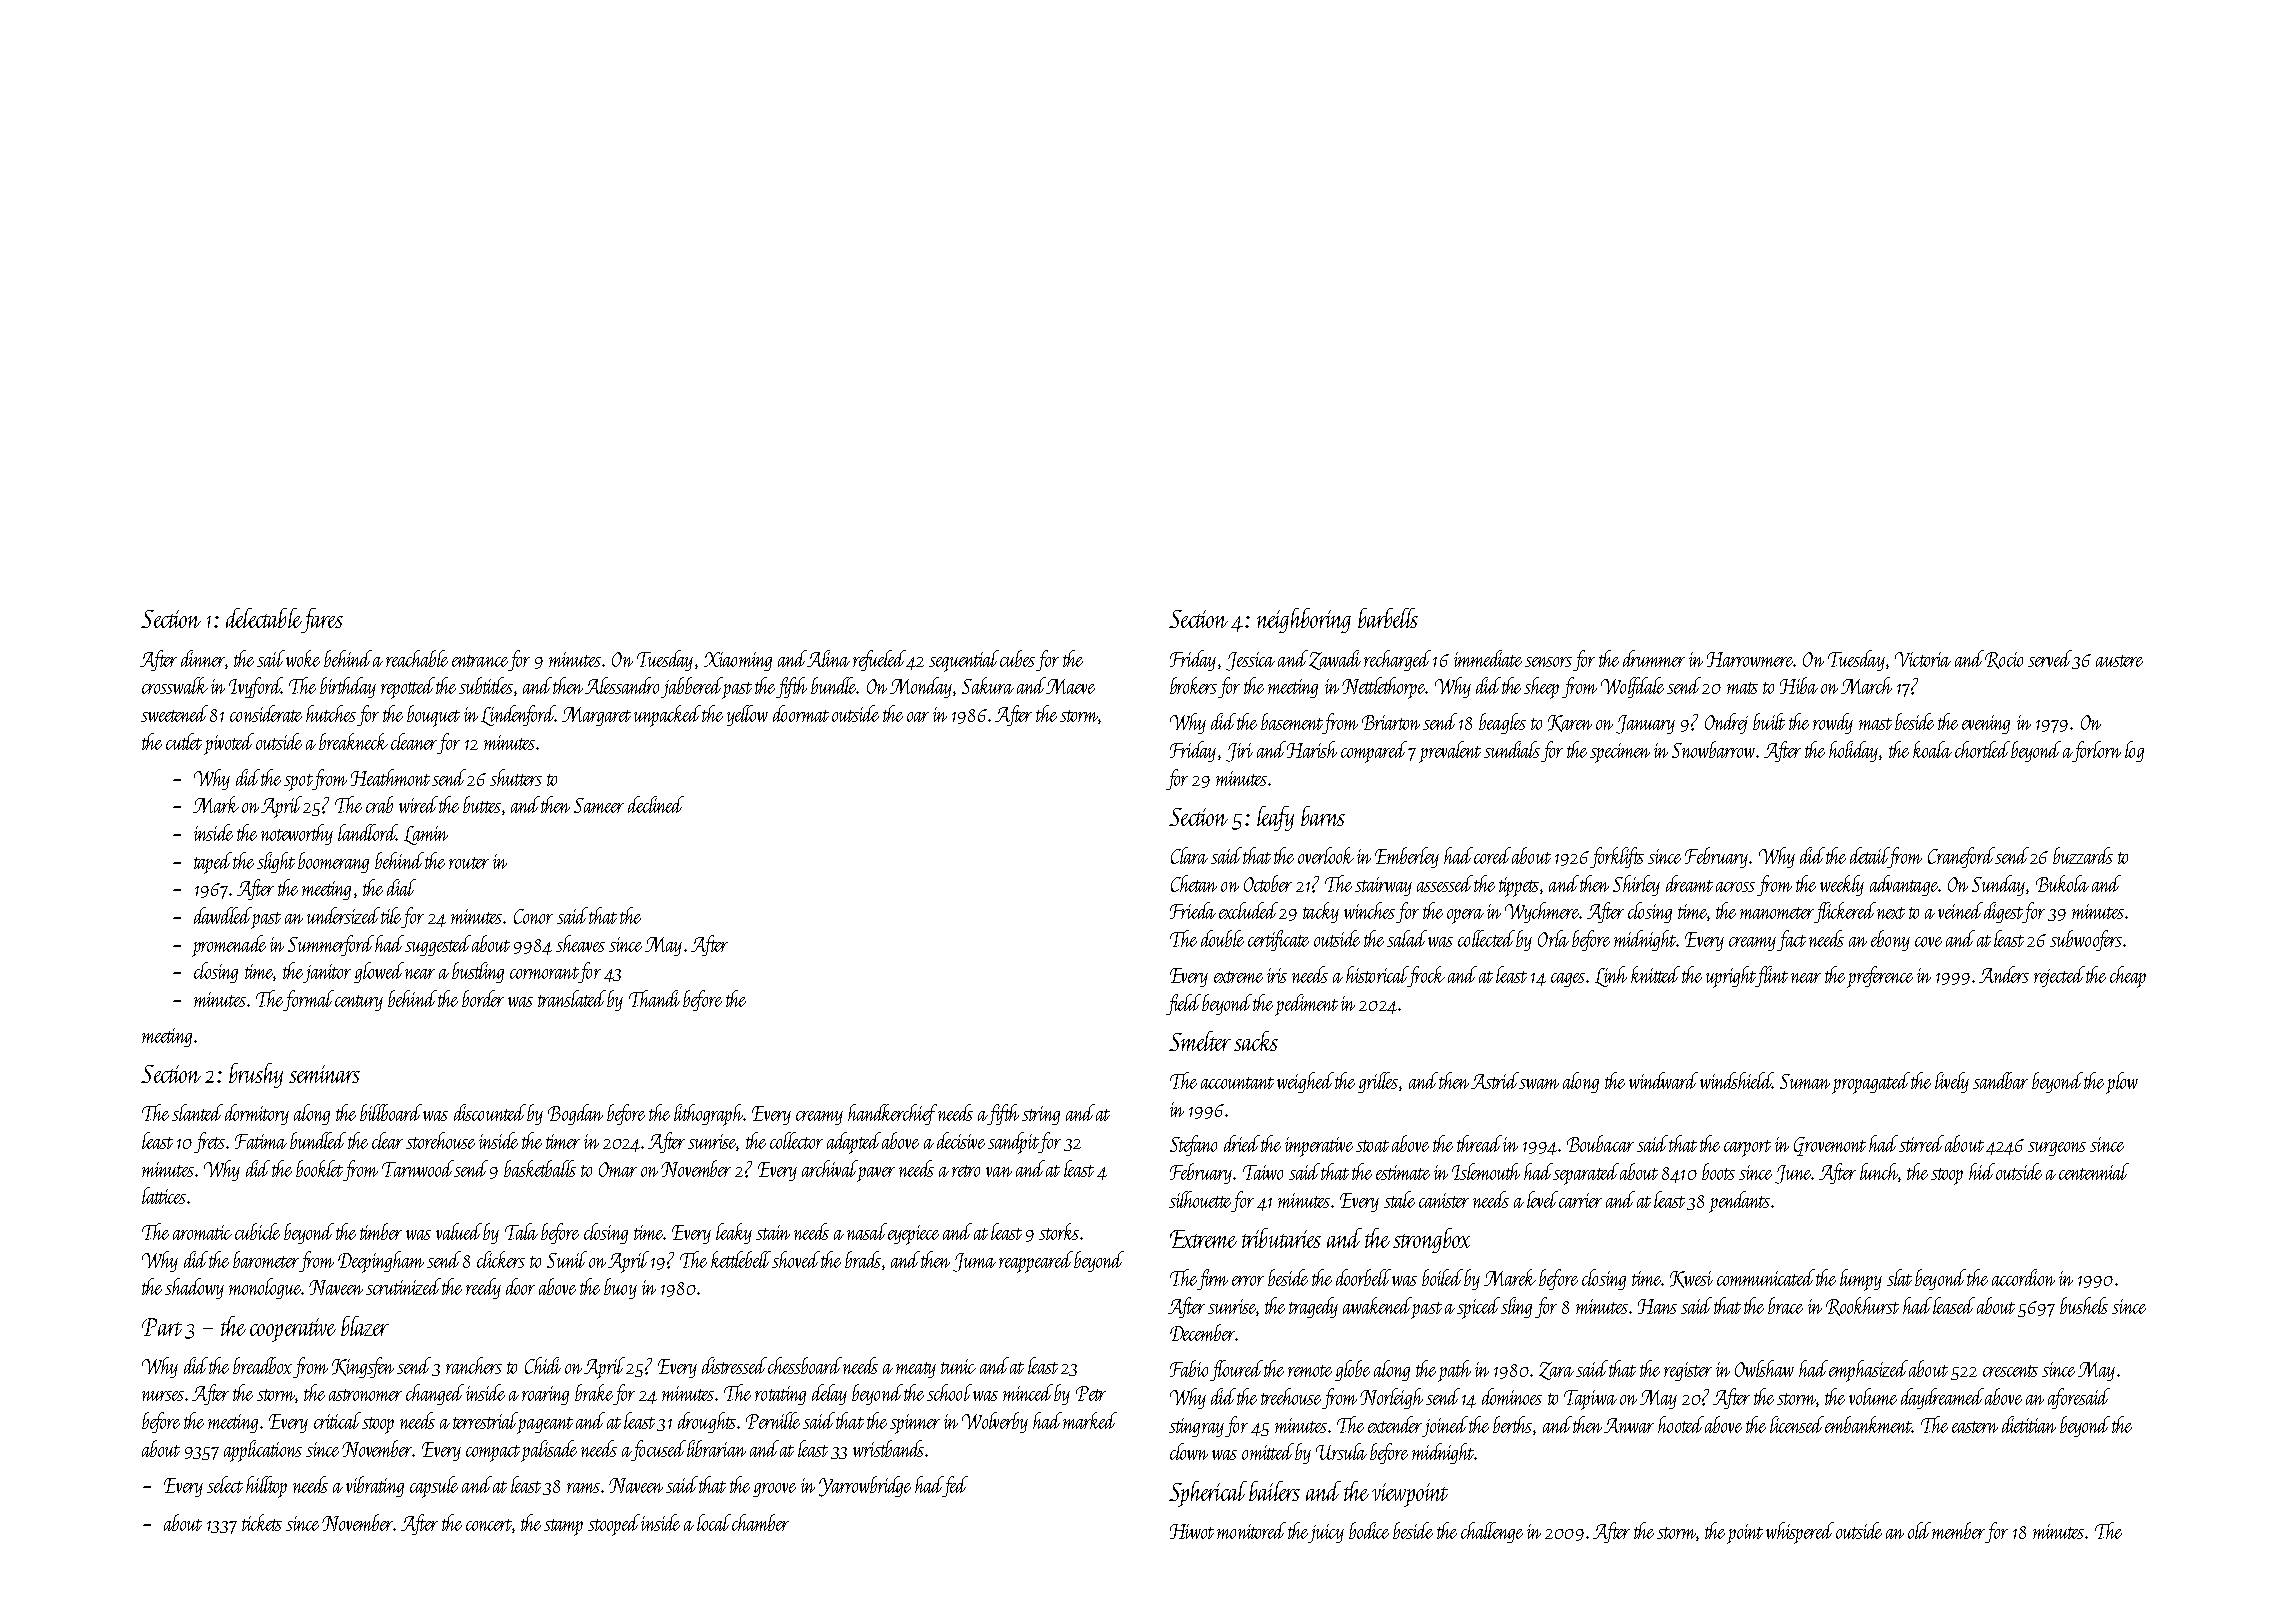 This screenshot has height=1623, width=2295. Describe the element at coordinates (1183, 1004) in the screenshot. I see `field` at that location.
